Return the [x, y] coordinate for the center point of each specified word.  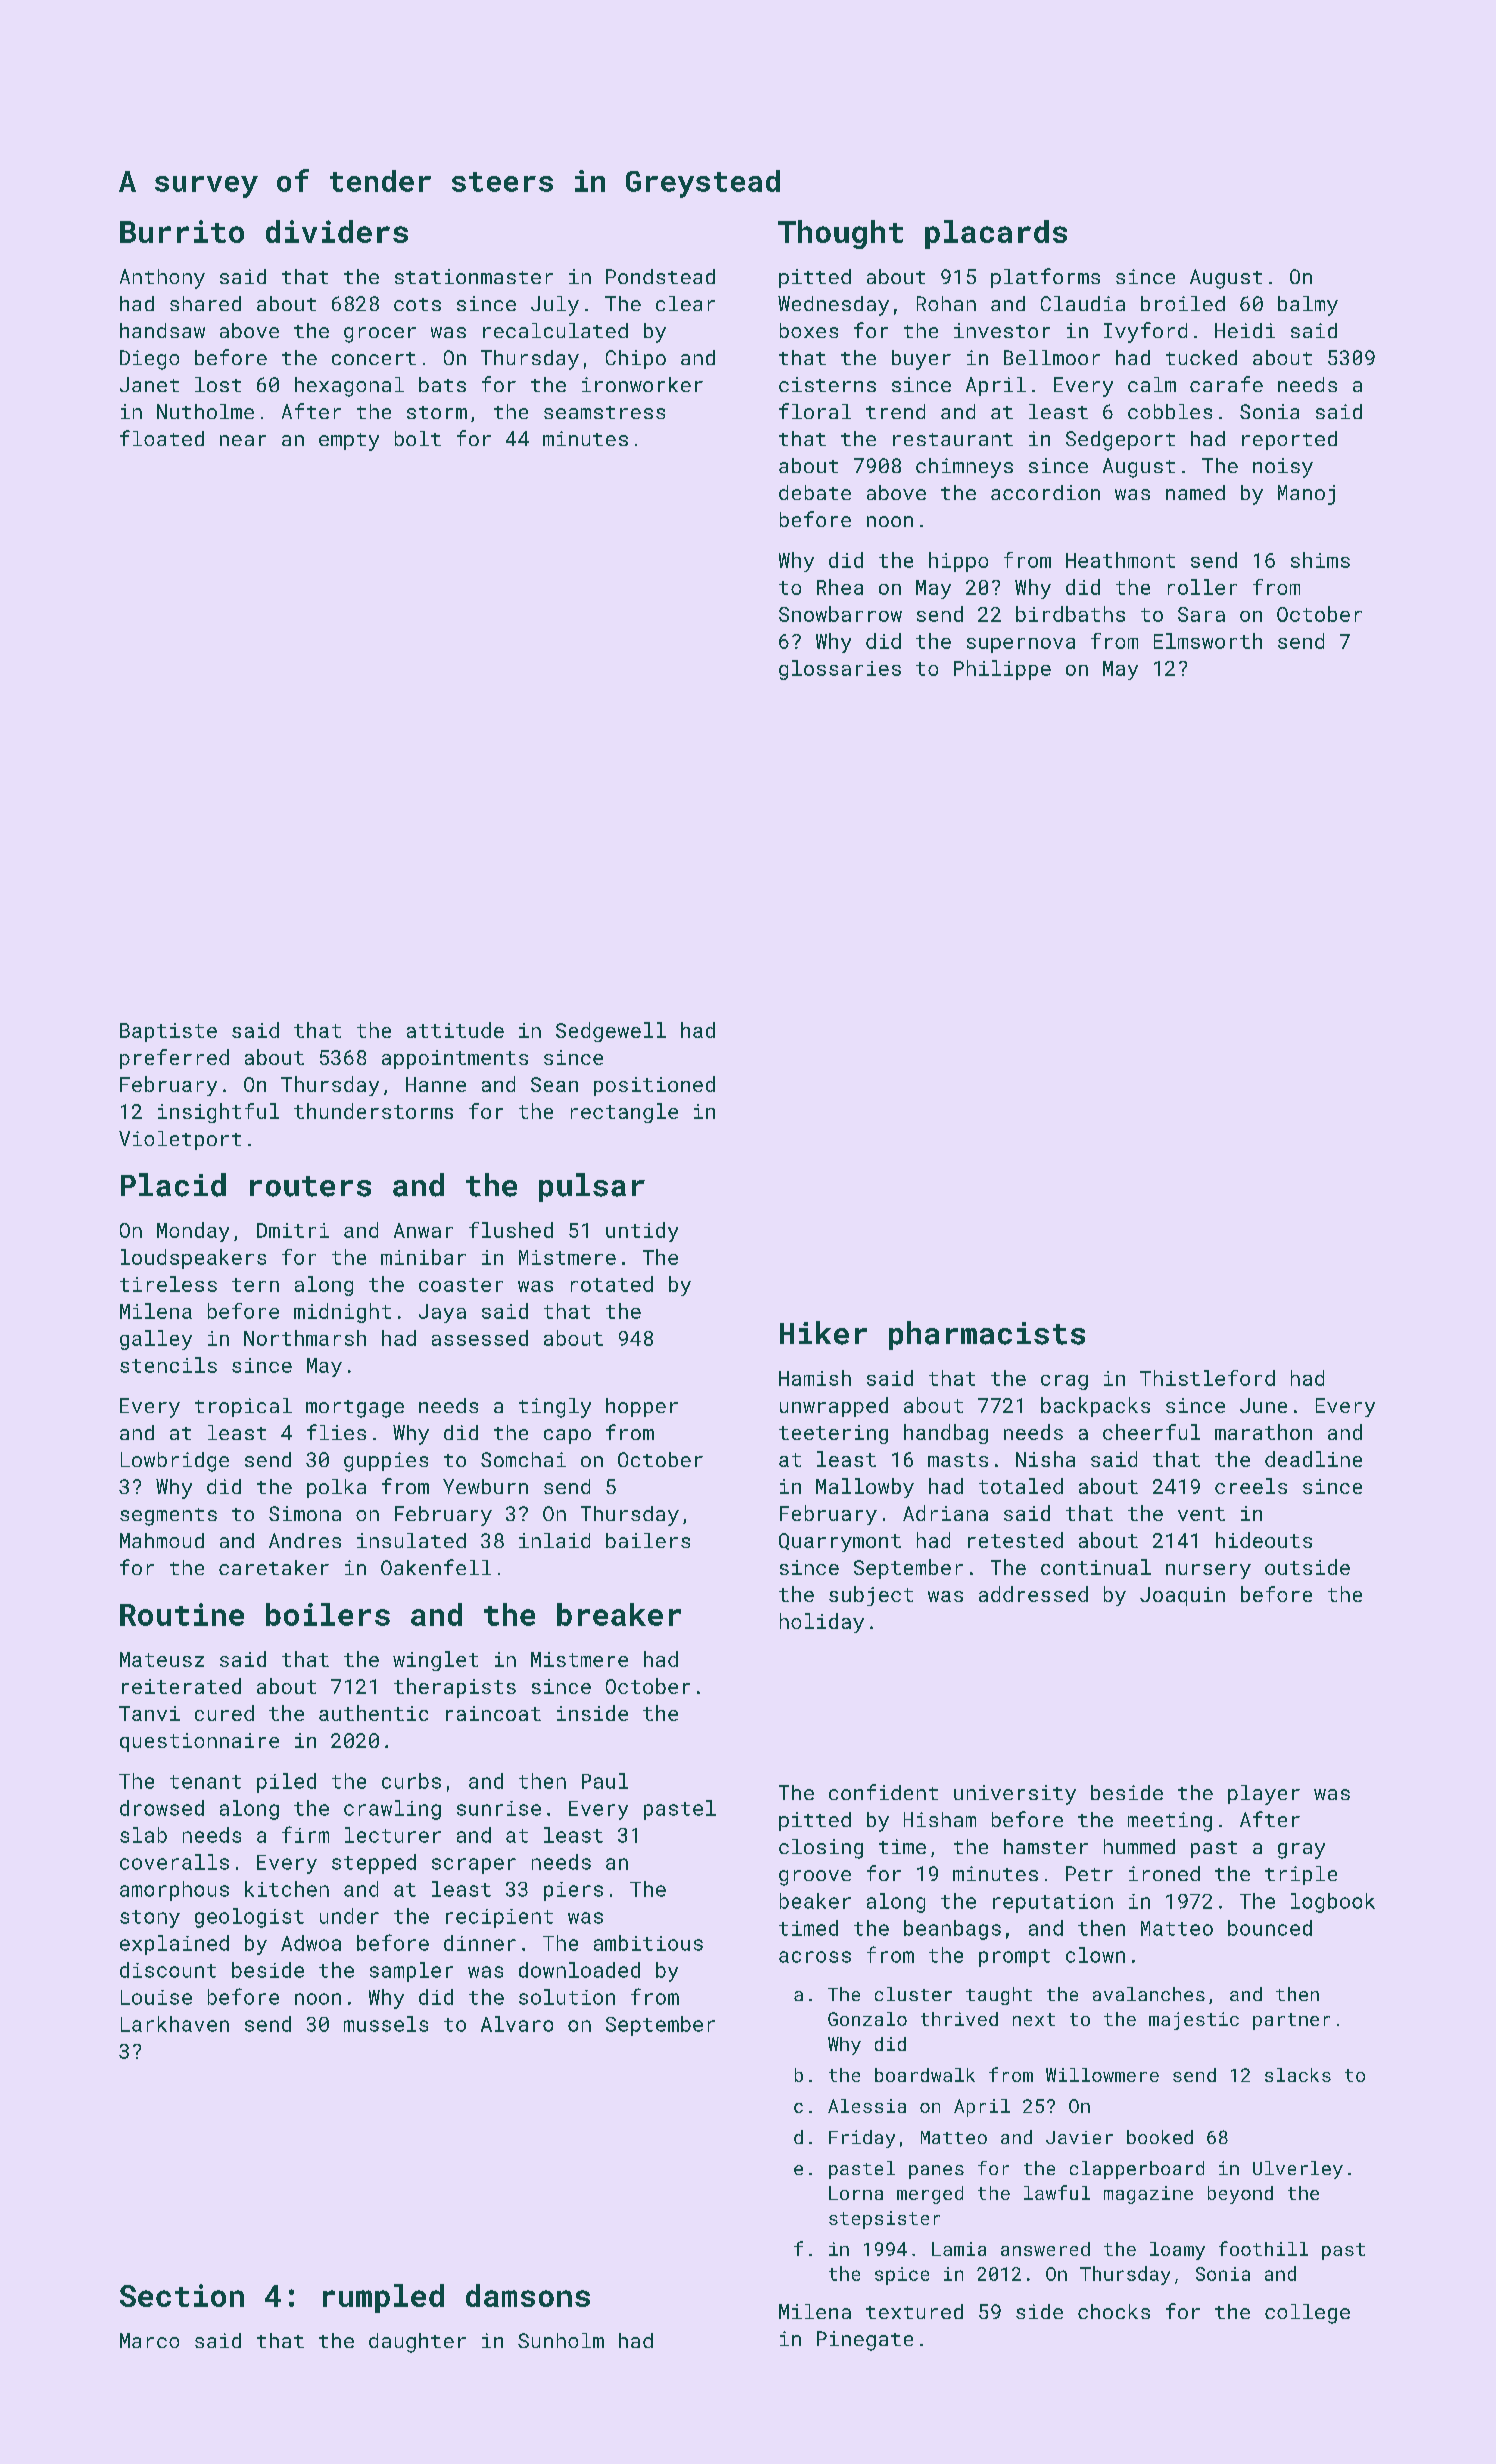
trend [895, 411]
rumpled [383, 2298]
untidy [642, 1232]
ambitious [648, 1943]
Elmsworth [1208, 641]
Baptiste [168, 1032]
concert [374, 358]
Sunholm [561, 2340]
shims [1320, 560]
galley [156, 1340]
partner [1291, 2021]
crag [1064, 1382]
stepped [374, 1864]
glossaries [840, 670]
